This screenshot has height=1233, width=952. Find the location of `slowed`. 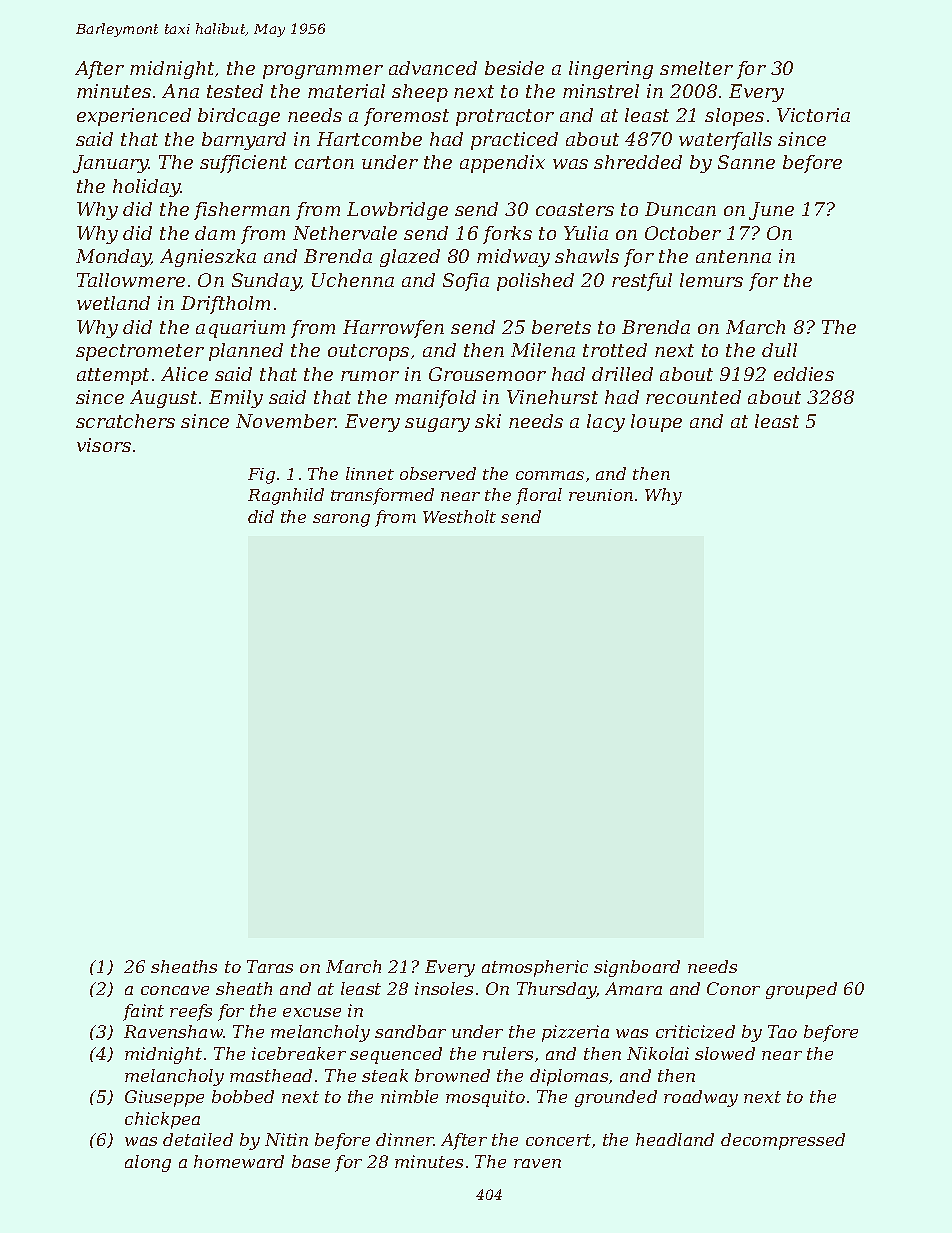

slowed is located at coordinates (725, 1053).
